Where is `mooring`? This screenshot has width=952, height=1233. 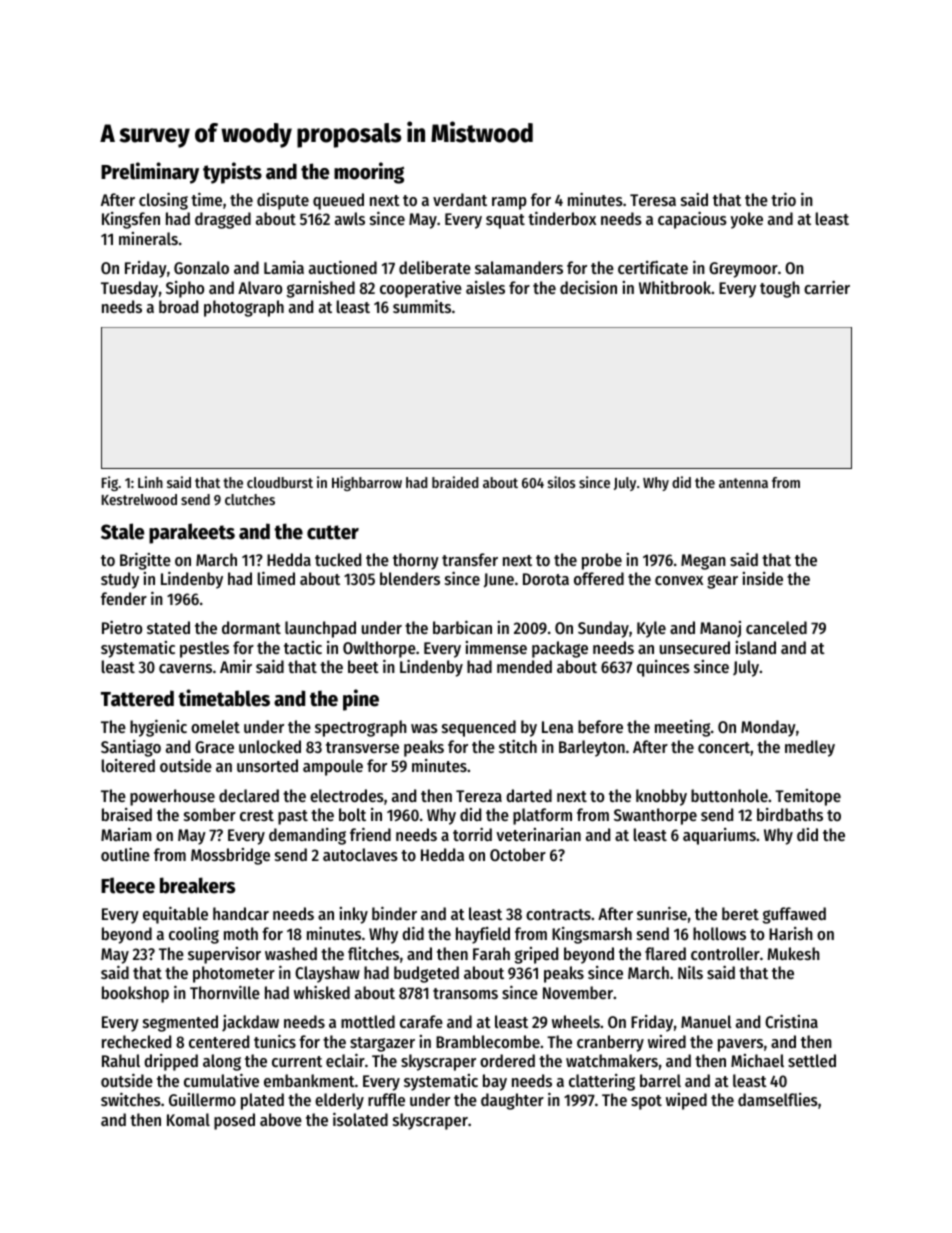
mooring is located at coordinates (369, 173).
